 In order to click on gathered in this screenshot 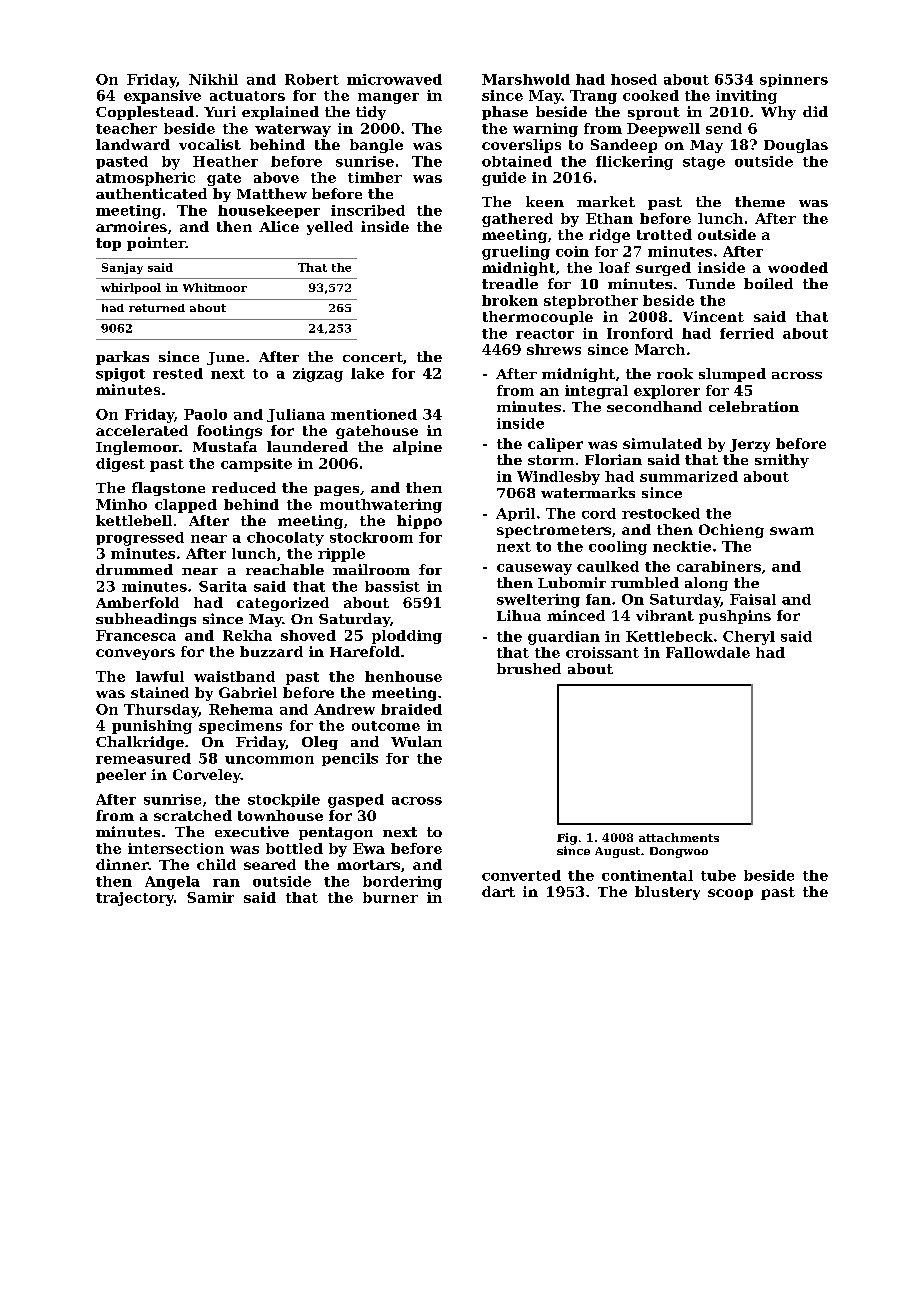, I will do `click(517, 220)`.
